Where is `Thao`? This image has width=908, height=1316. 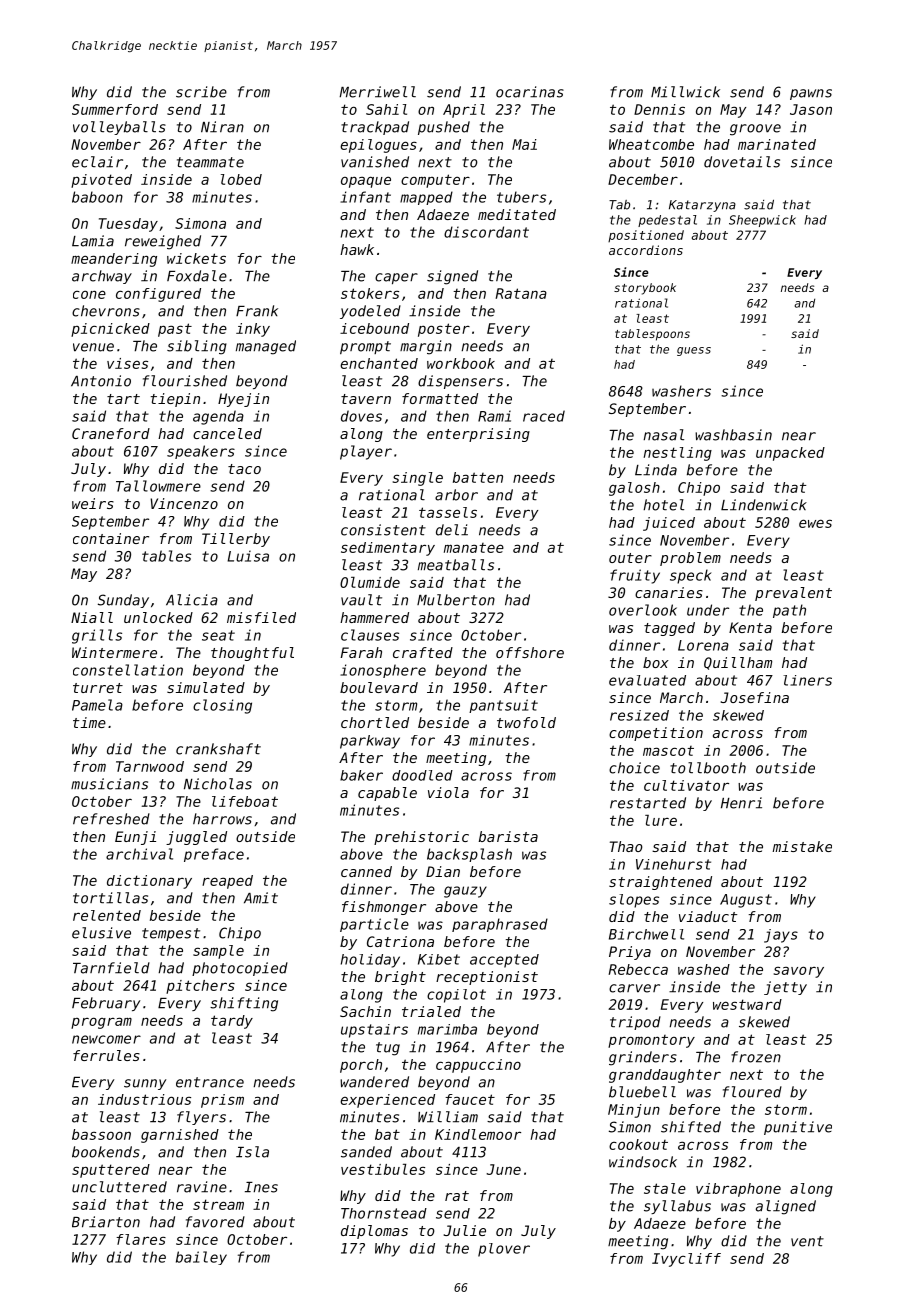
Thao is located at coordinates (626, 846).
